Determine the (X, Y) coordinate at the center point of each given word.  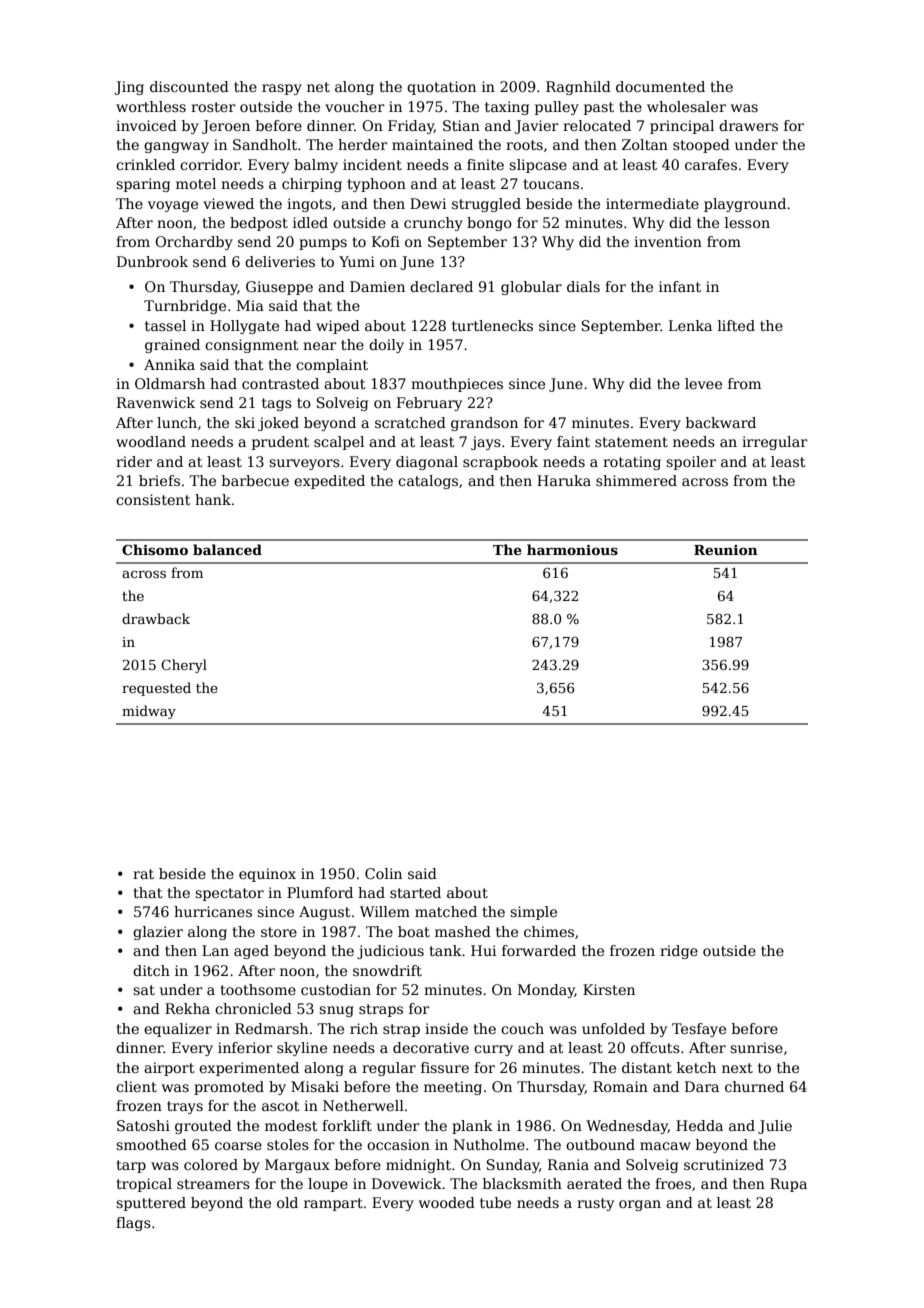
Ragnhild (578, 88)
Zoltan (645, 144)
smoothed (151, 1144)
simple (533, 913)
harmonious (572, 549)
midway (149, 712)
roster (213, 107)
